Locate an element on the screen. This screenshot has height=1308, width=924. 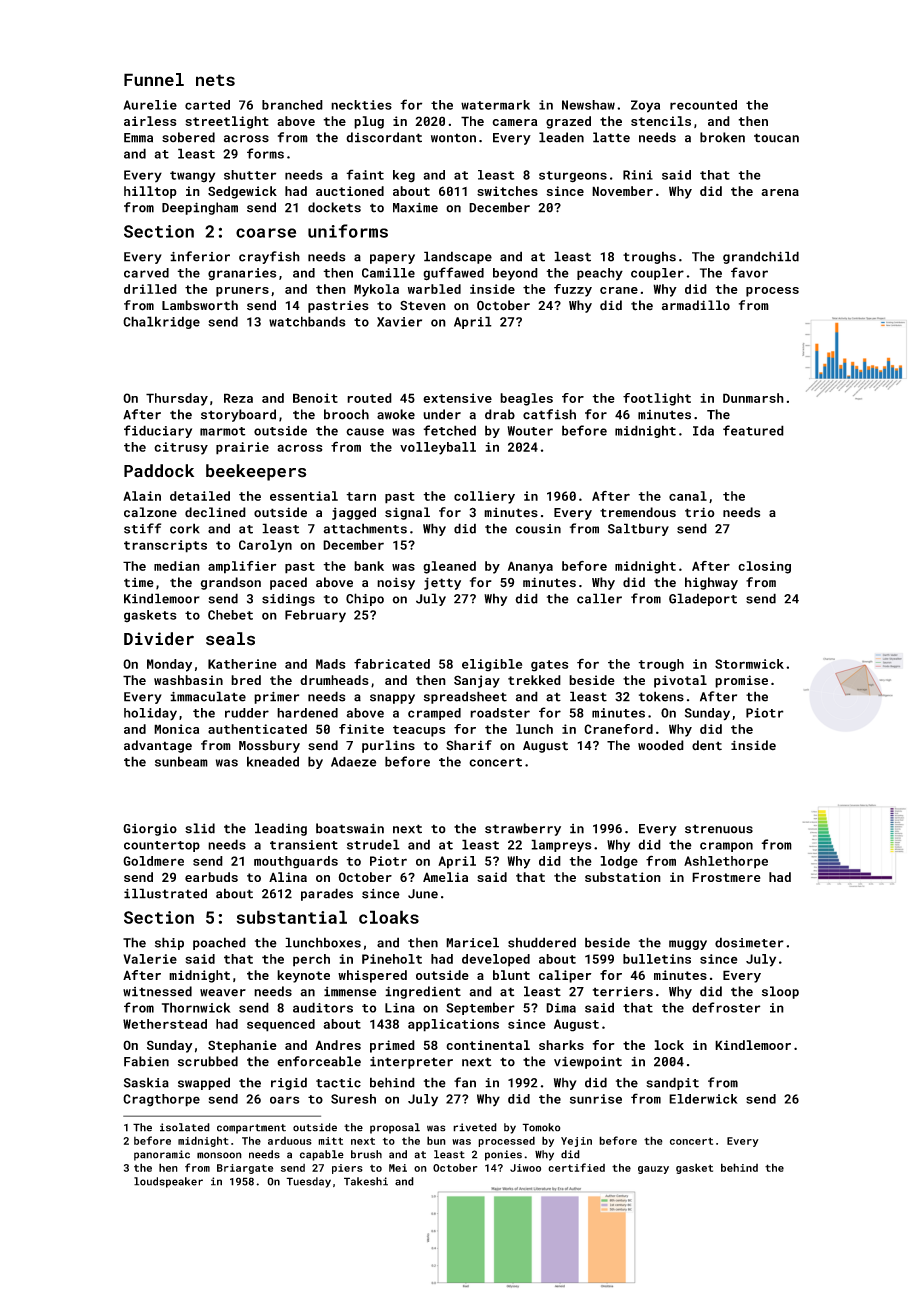
trekked is located at coordinates (534, 680).
